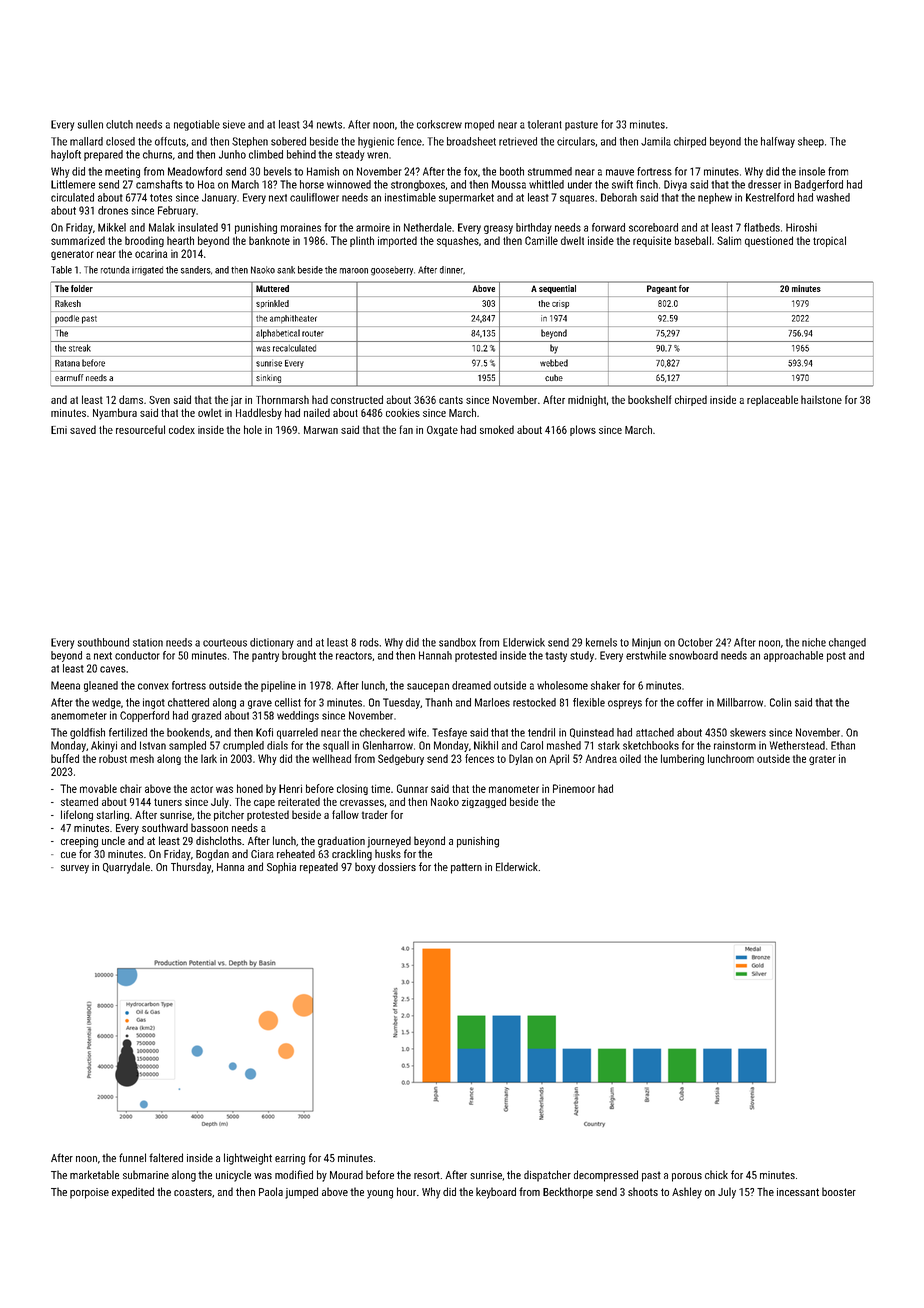 Image resolution: width=924 pixels, height=1308 pixels. Describe the element at coordinates (547, 1176) in the screenshot. I see `dispatcher` at that location.
